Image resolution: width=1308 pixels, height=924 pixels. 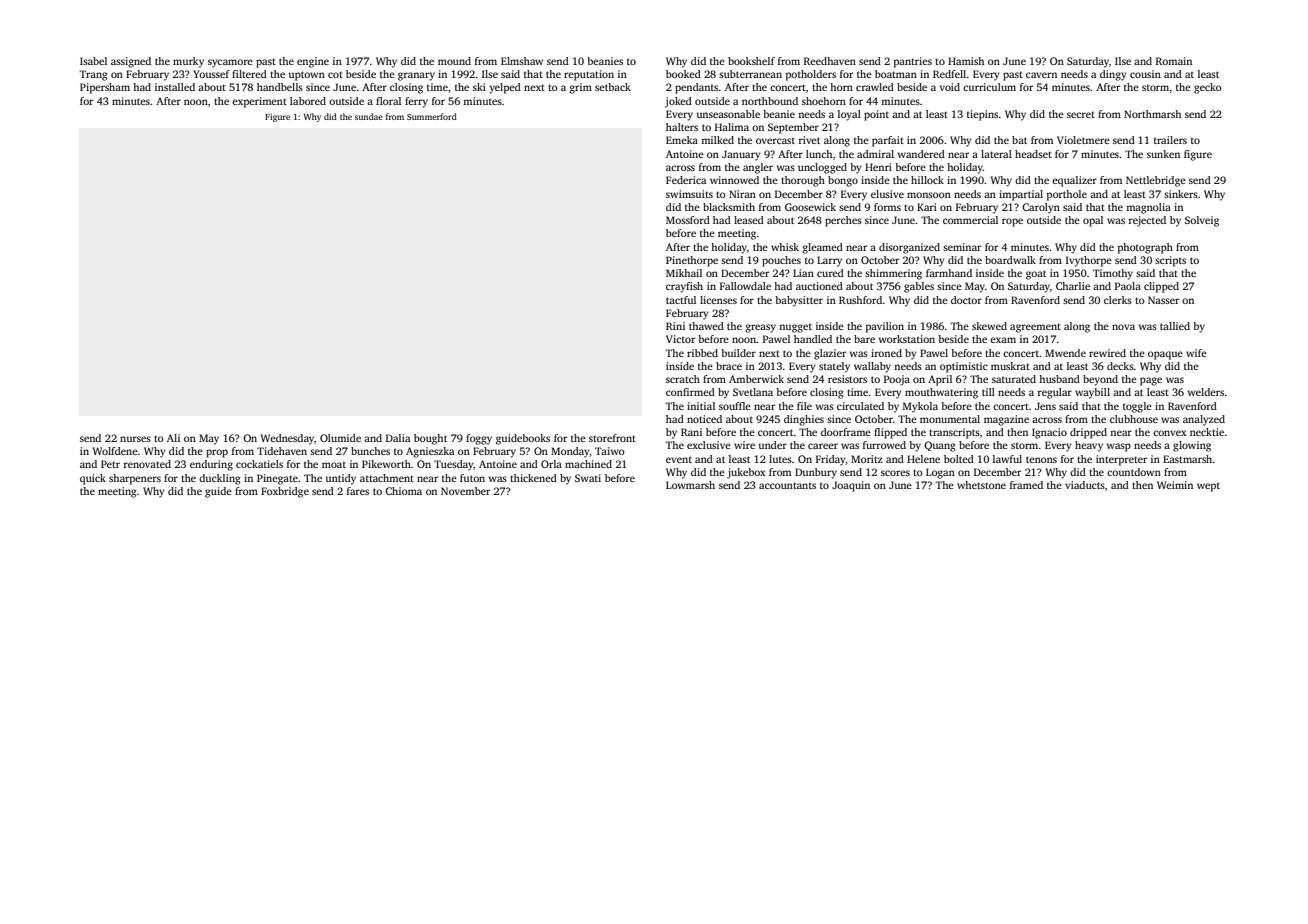 What do you see at coordinates (773, 445) in the screenshot?
I see `under` at bounding box center [773, 445].
